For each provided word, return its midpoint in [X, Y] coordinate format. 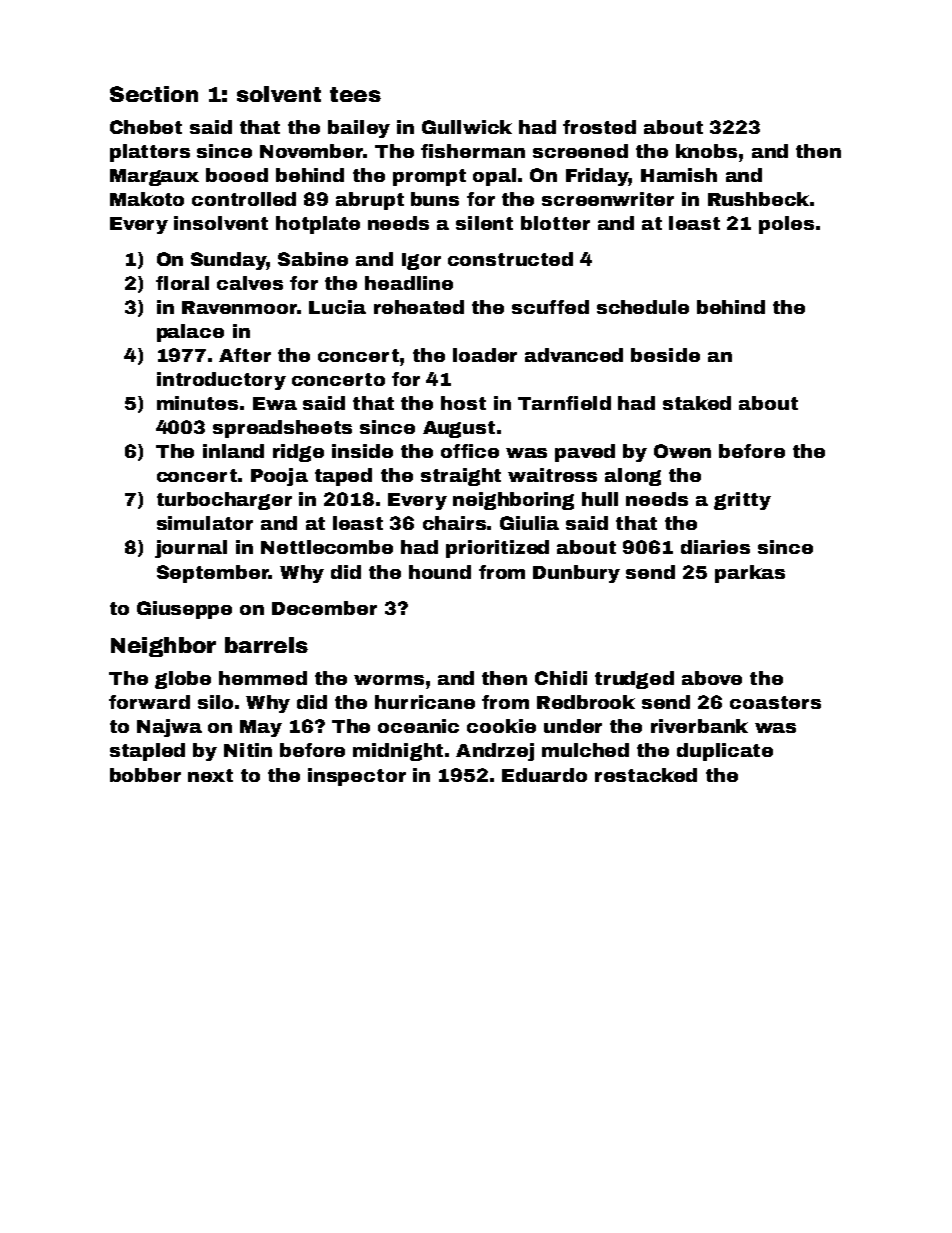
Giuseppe [184, 610]
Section [154, 94]
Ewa [275, 403]
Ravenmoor [240, 307]
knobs [706, 151]
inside [362, 451]
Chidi [561, 678]
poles [786, 225]
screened [580, 151]
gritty [742, 501]
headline [409, 283]
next [210, 775]
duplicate [725, 752]
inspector [357, 777]
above [712, 678]
